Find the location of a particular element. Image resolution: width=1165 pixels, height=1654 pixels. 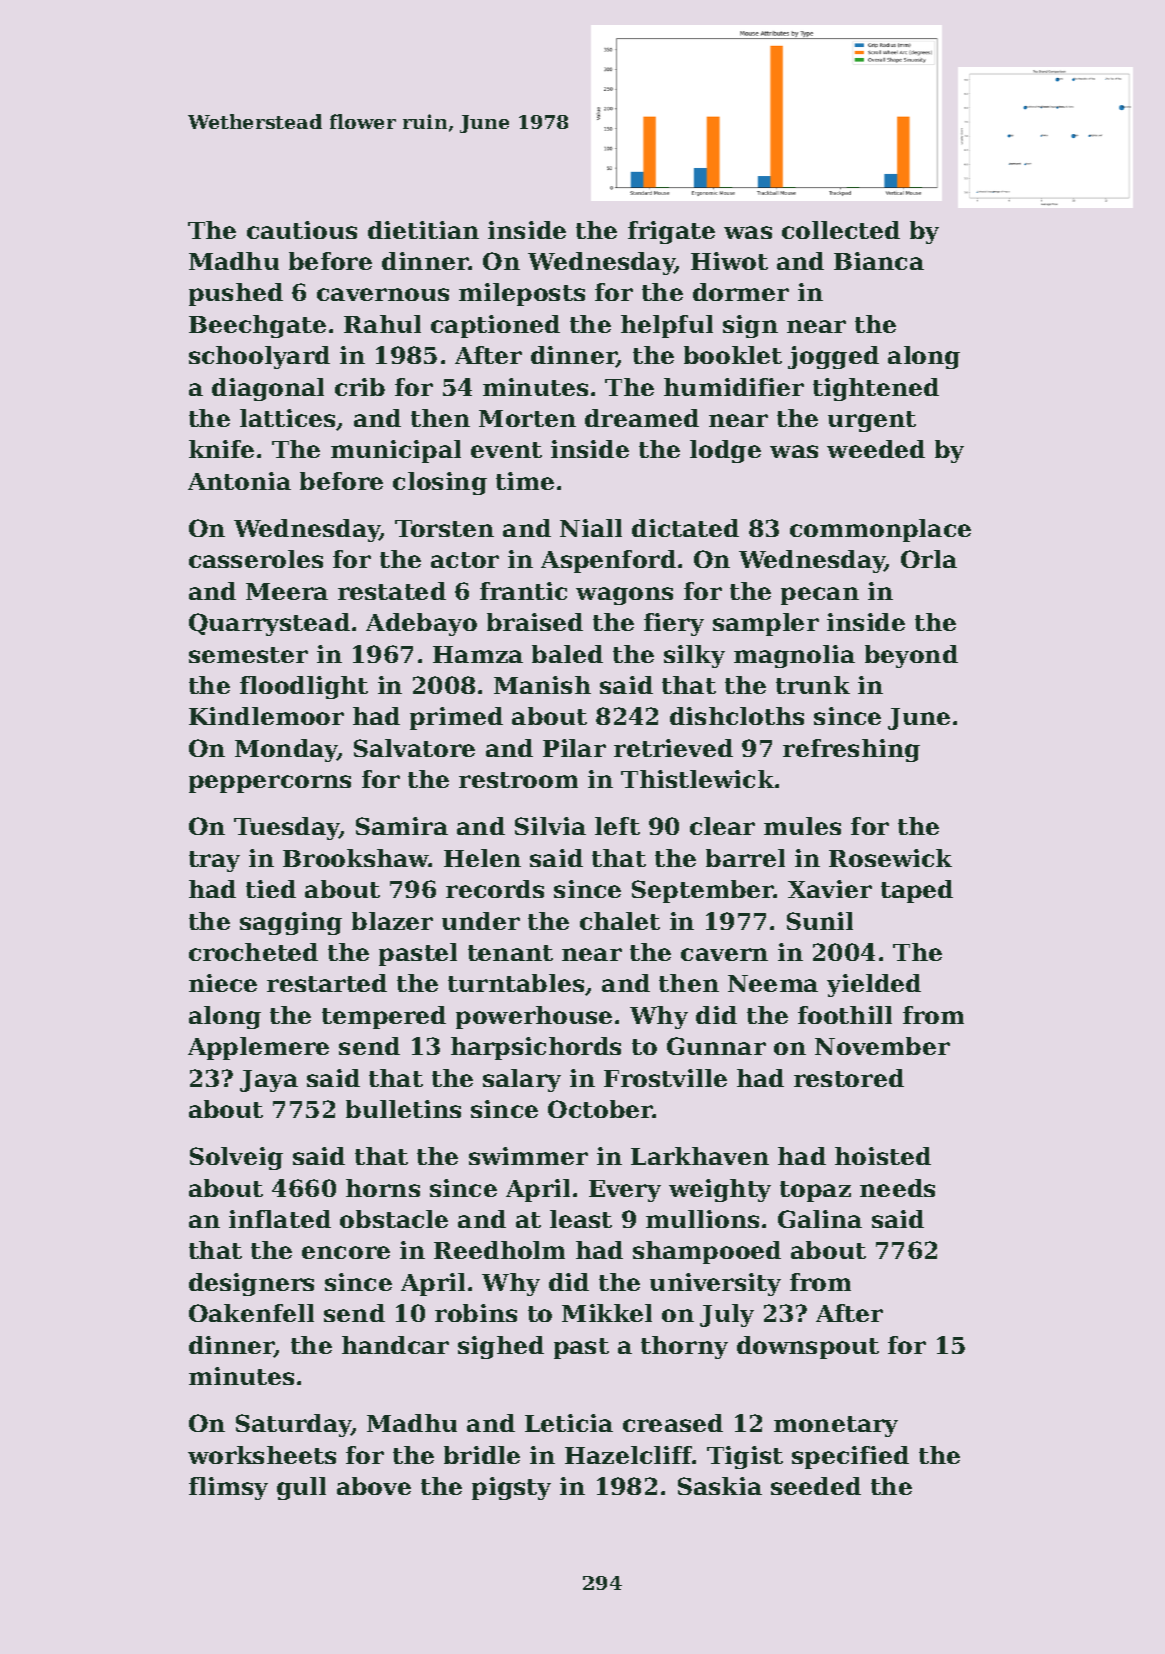

Hazelcliff is located at coordinates (629, 1455).
